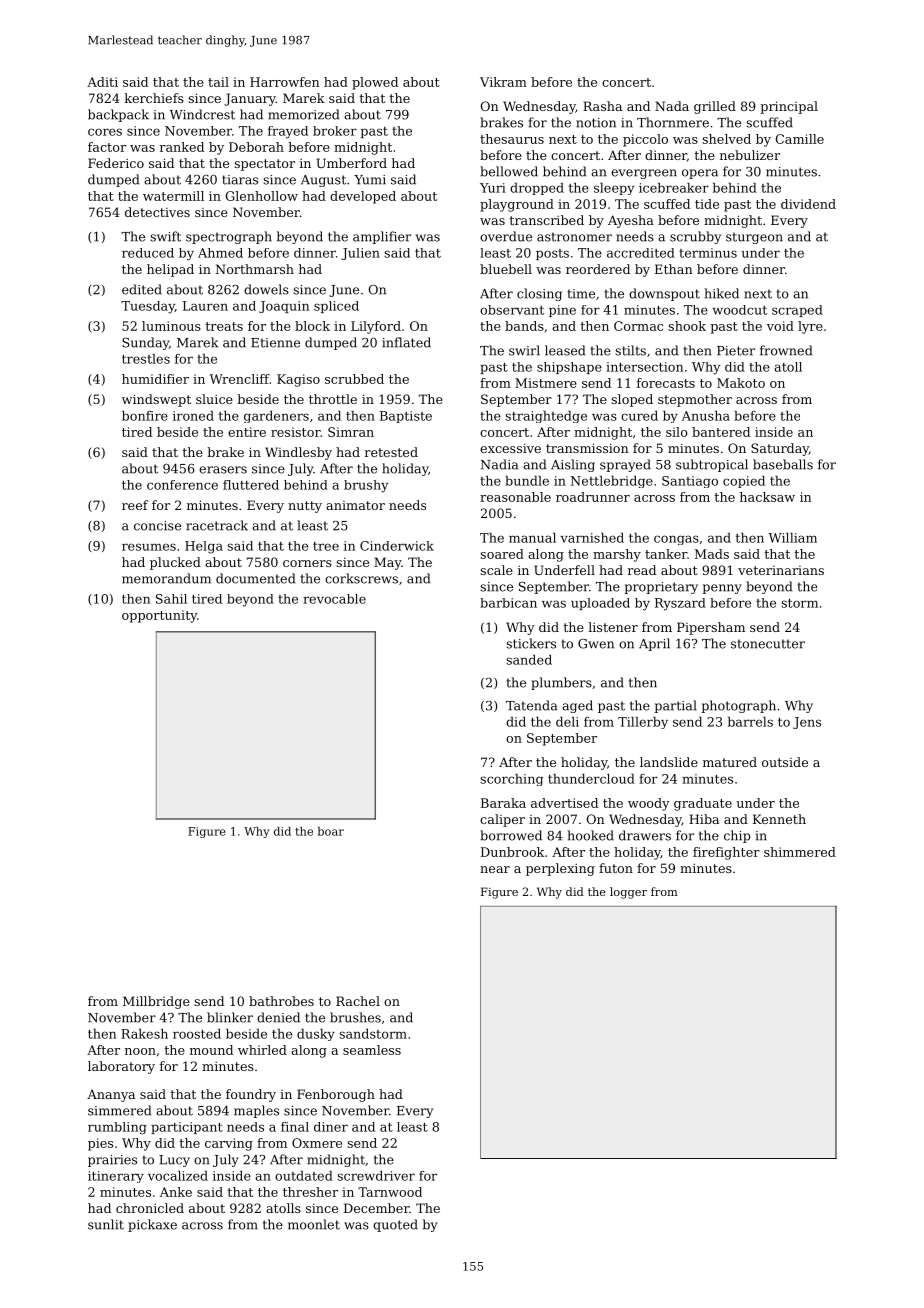  Describe the element at coordinates (255, 578) in the screenshot. I see `documented` at that location.
